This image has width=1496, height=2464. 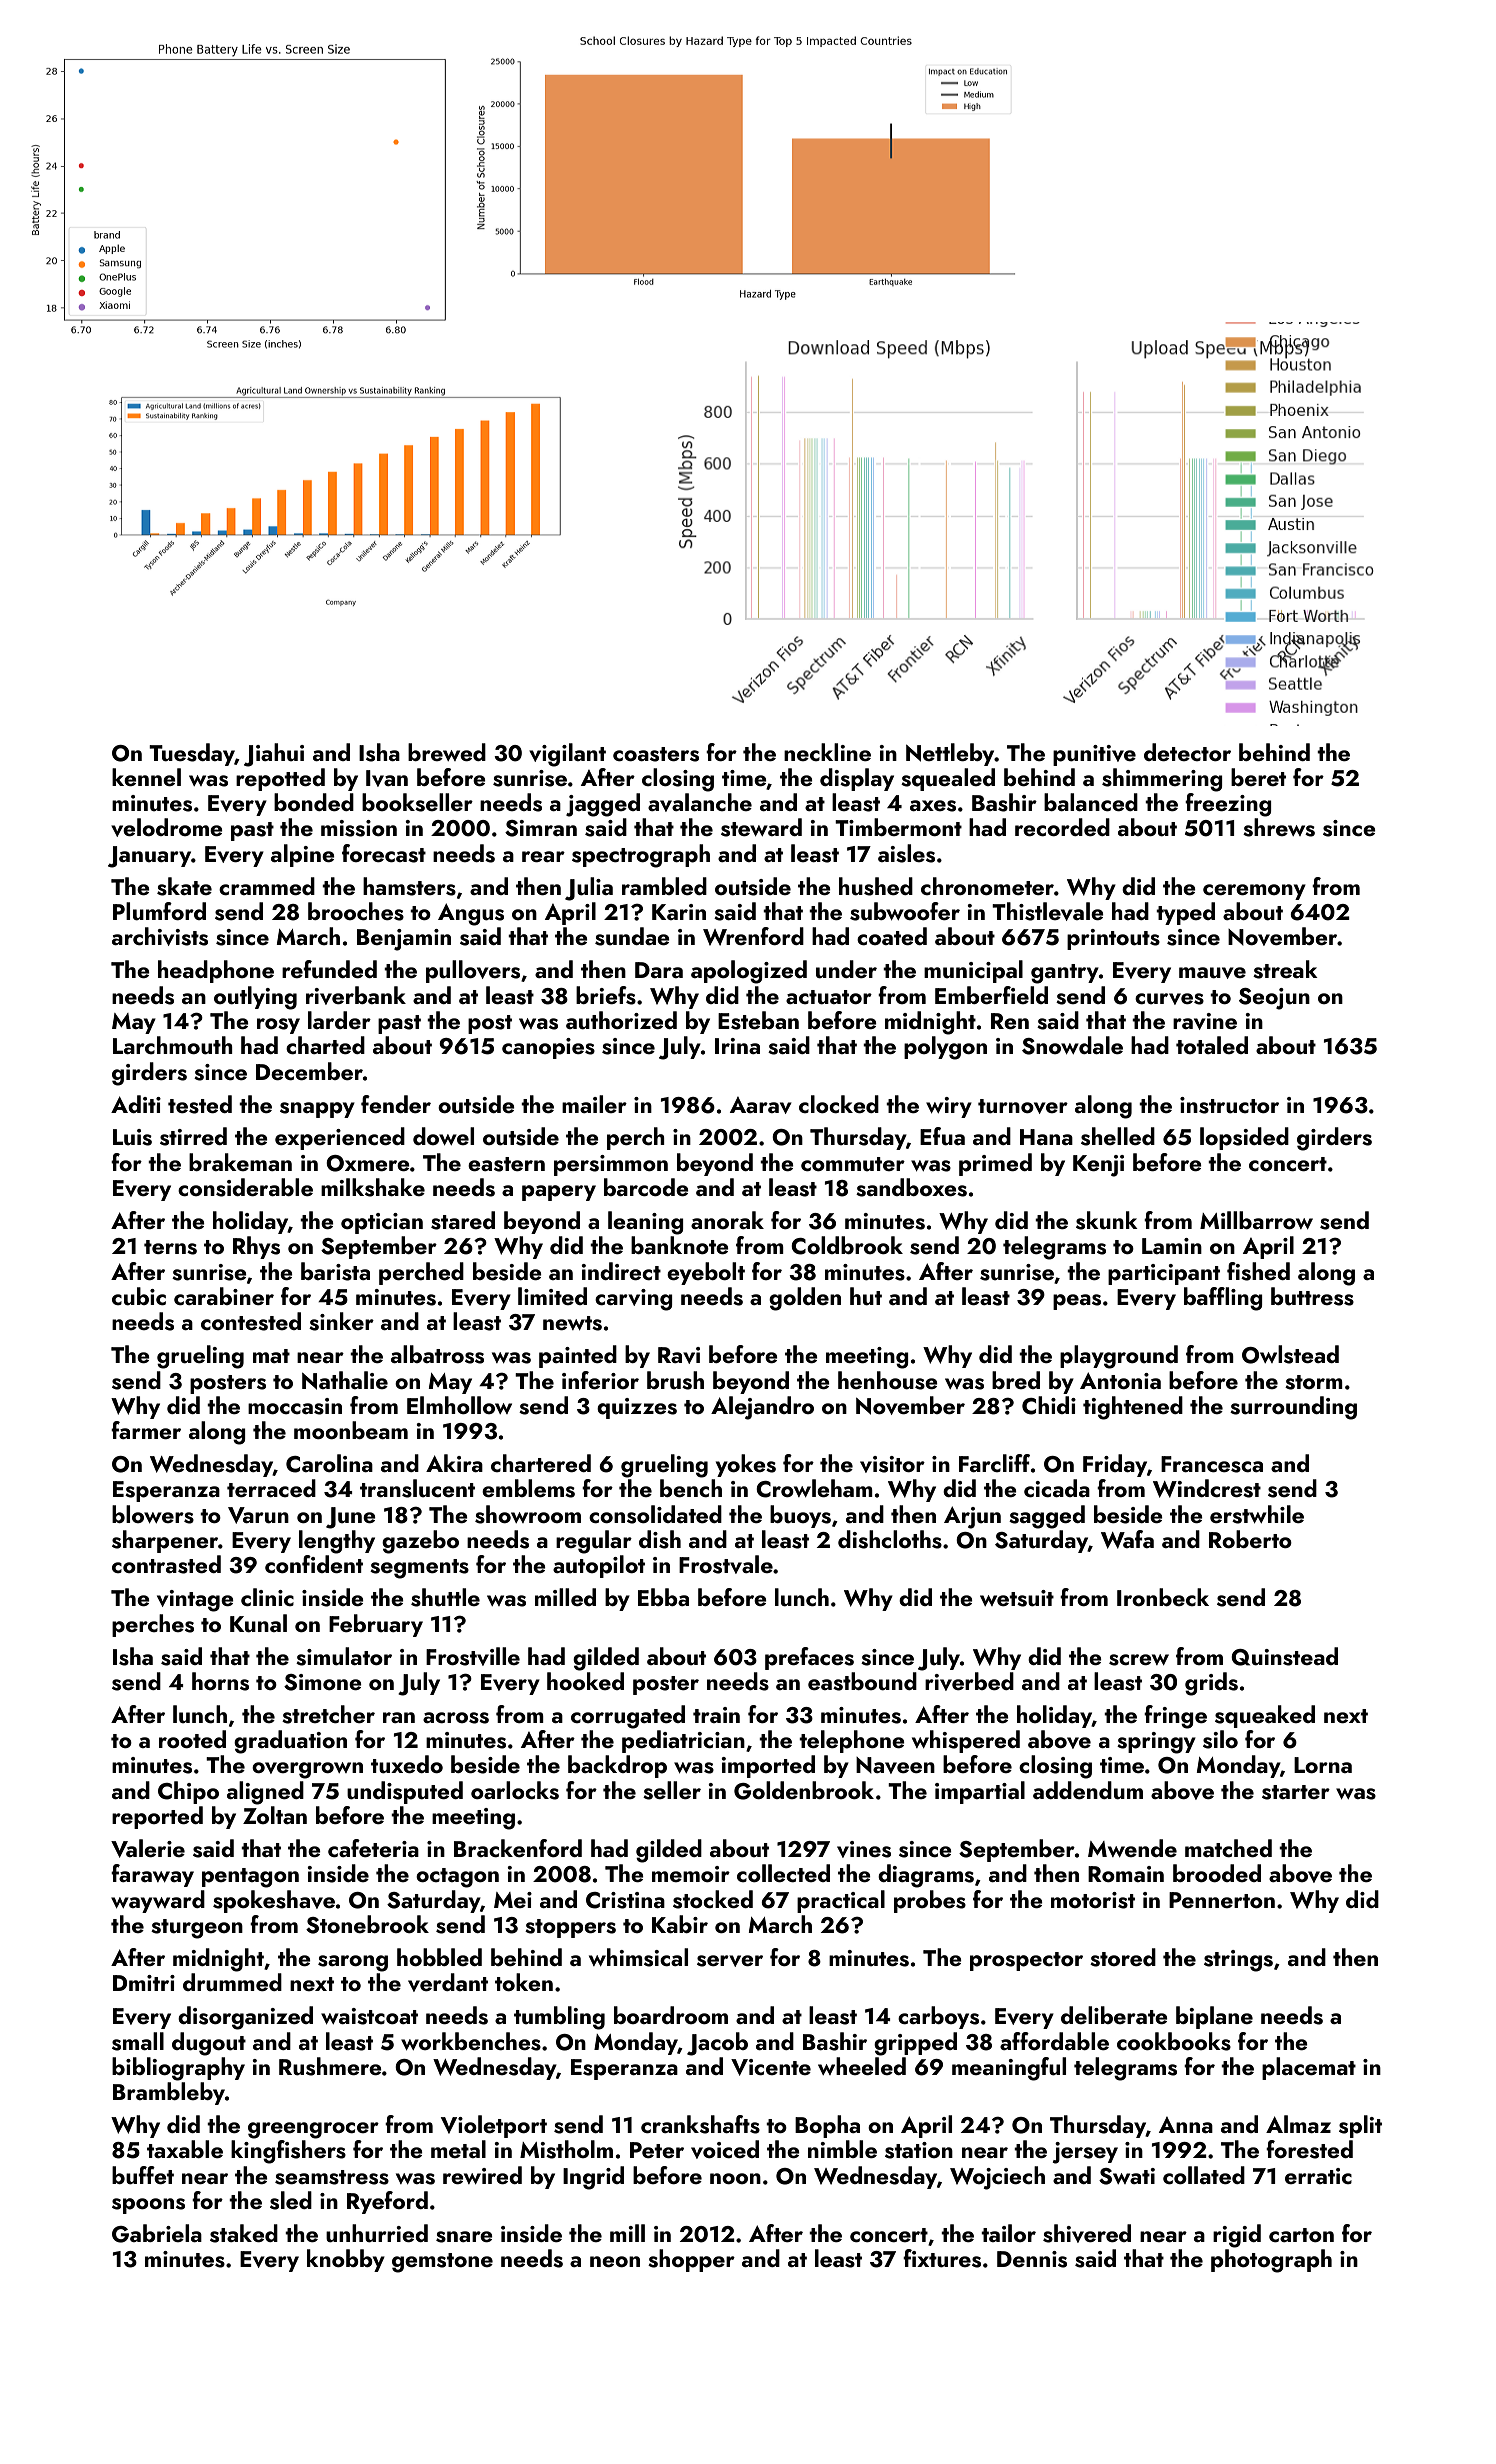 What do you see at coordinates (1250, 1539) in the image?
I see `Roberto` at bounding box center [1250, 1539].
